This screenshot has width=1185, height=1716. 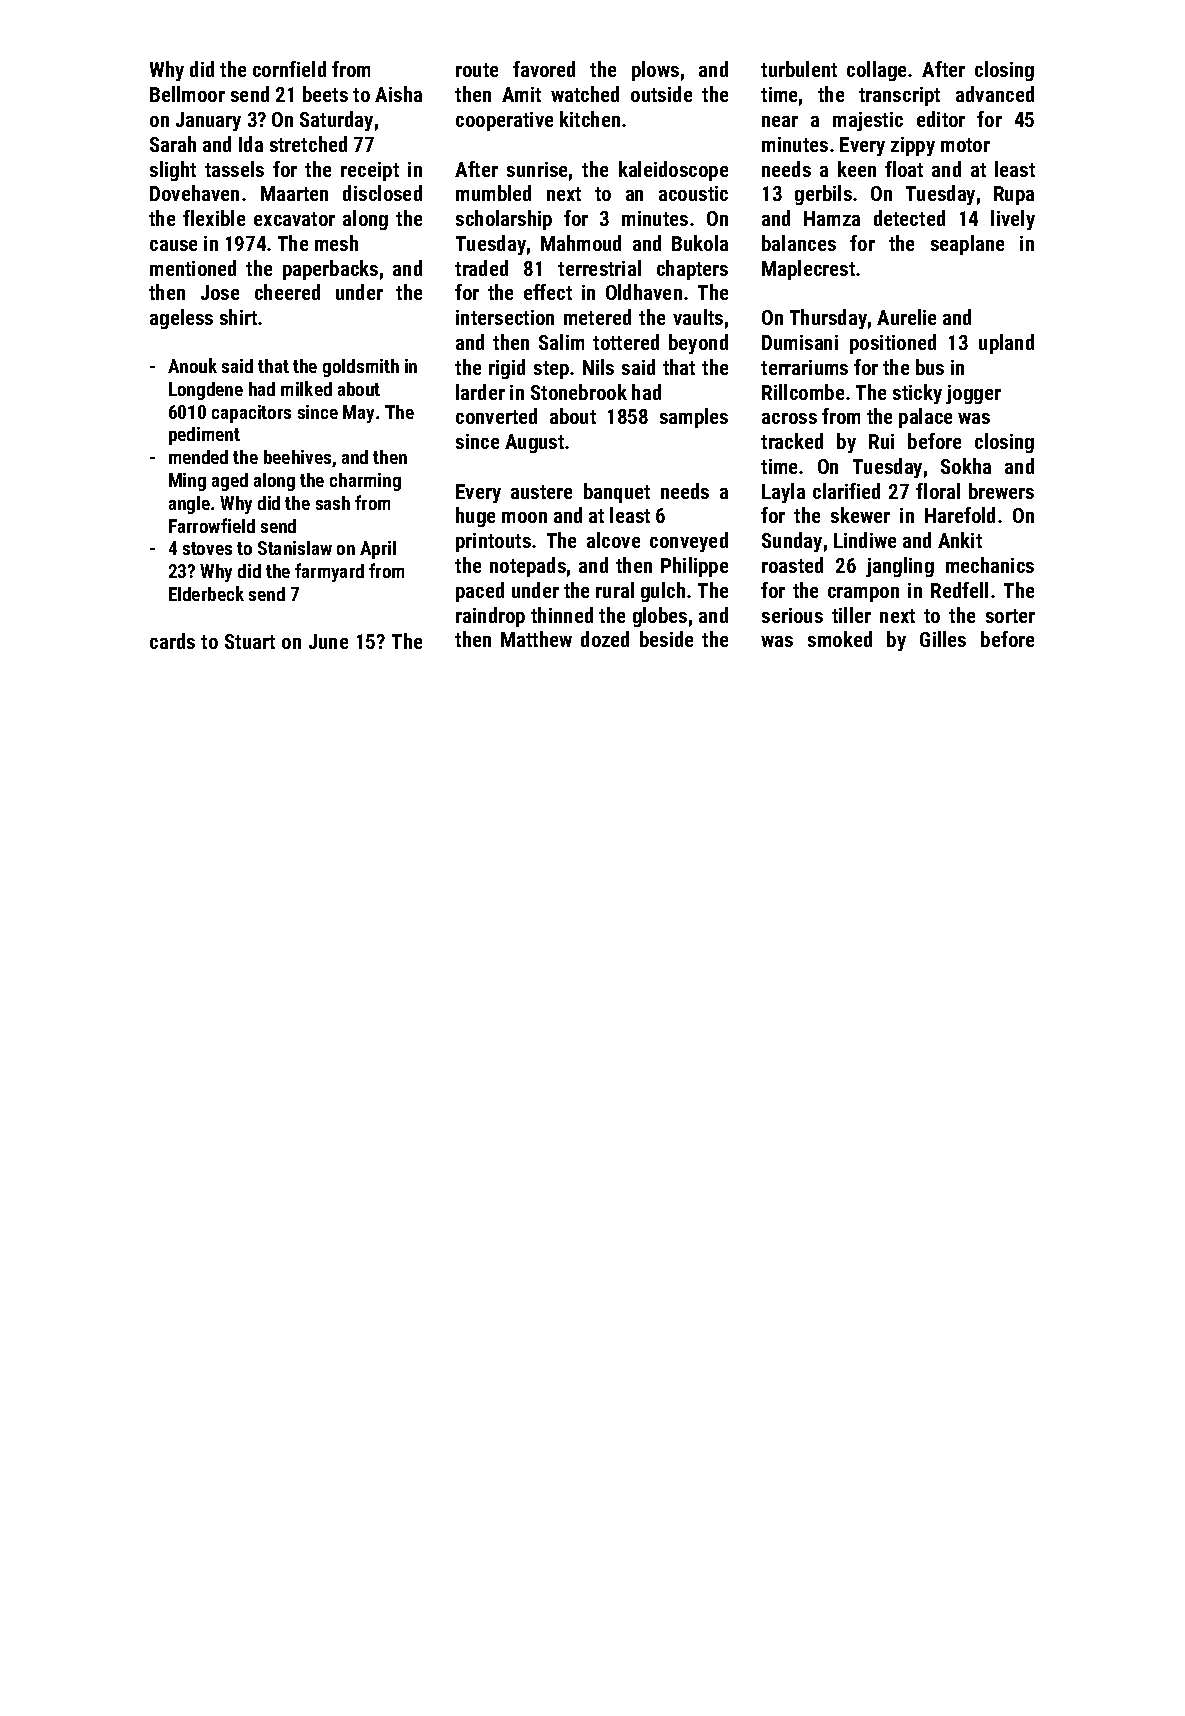 What do you see at coordinates (477, 70) in the screenshot?
I see `route` at bounding box center [477, 70].
